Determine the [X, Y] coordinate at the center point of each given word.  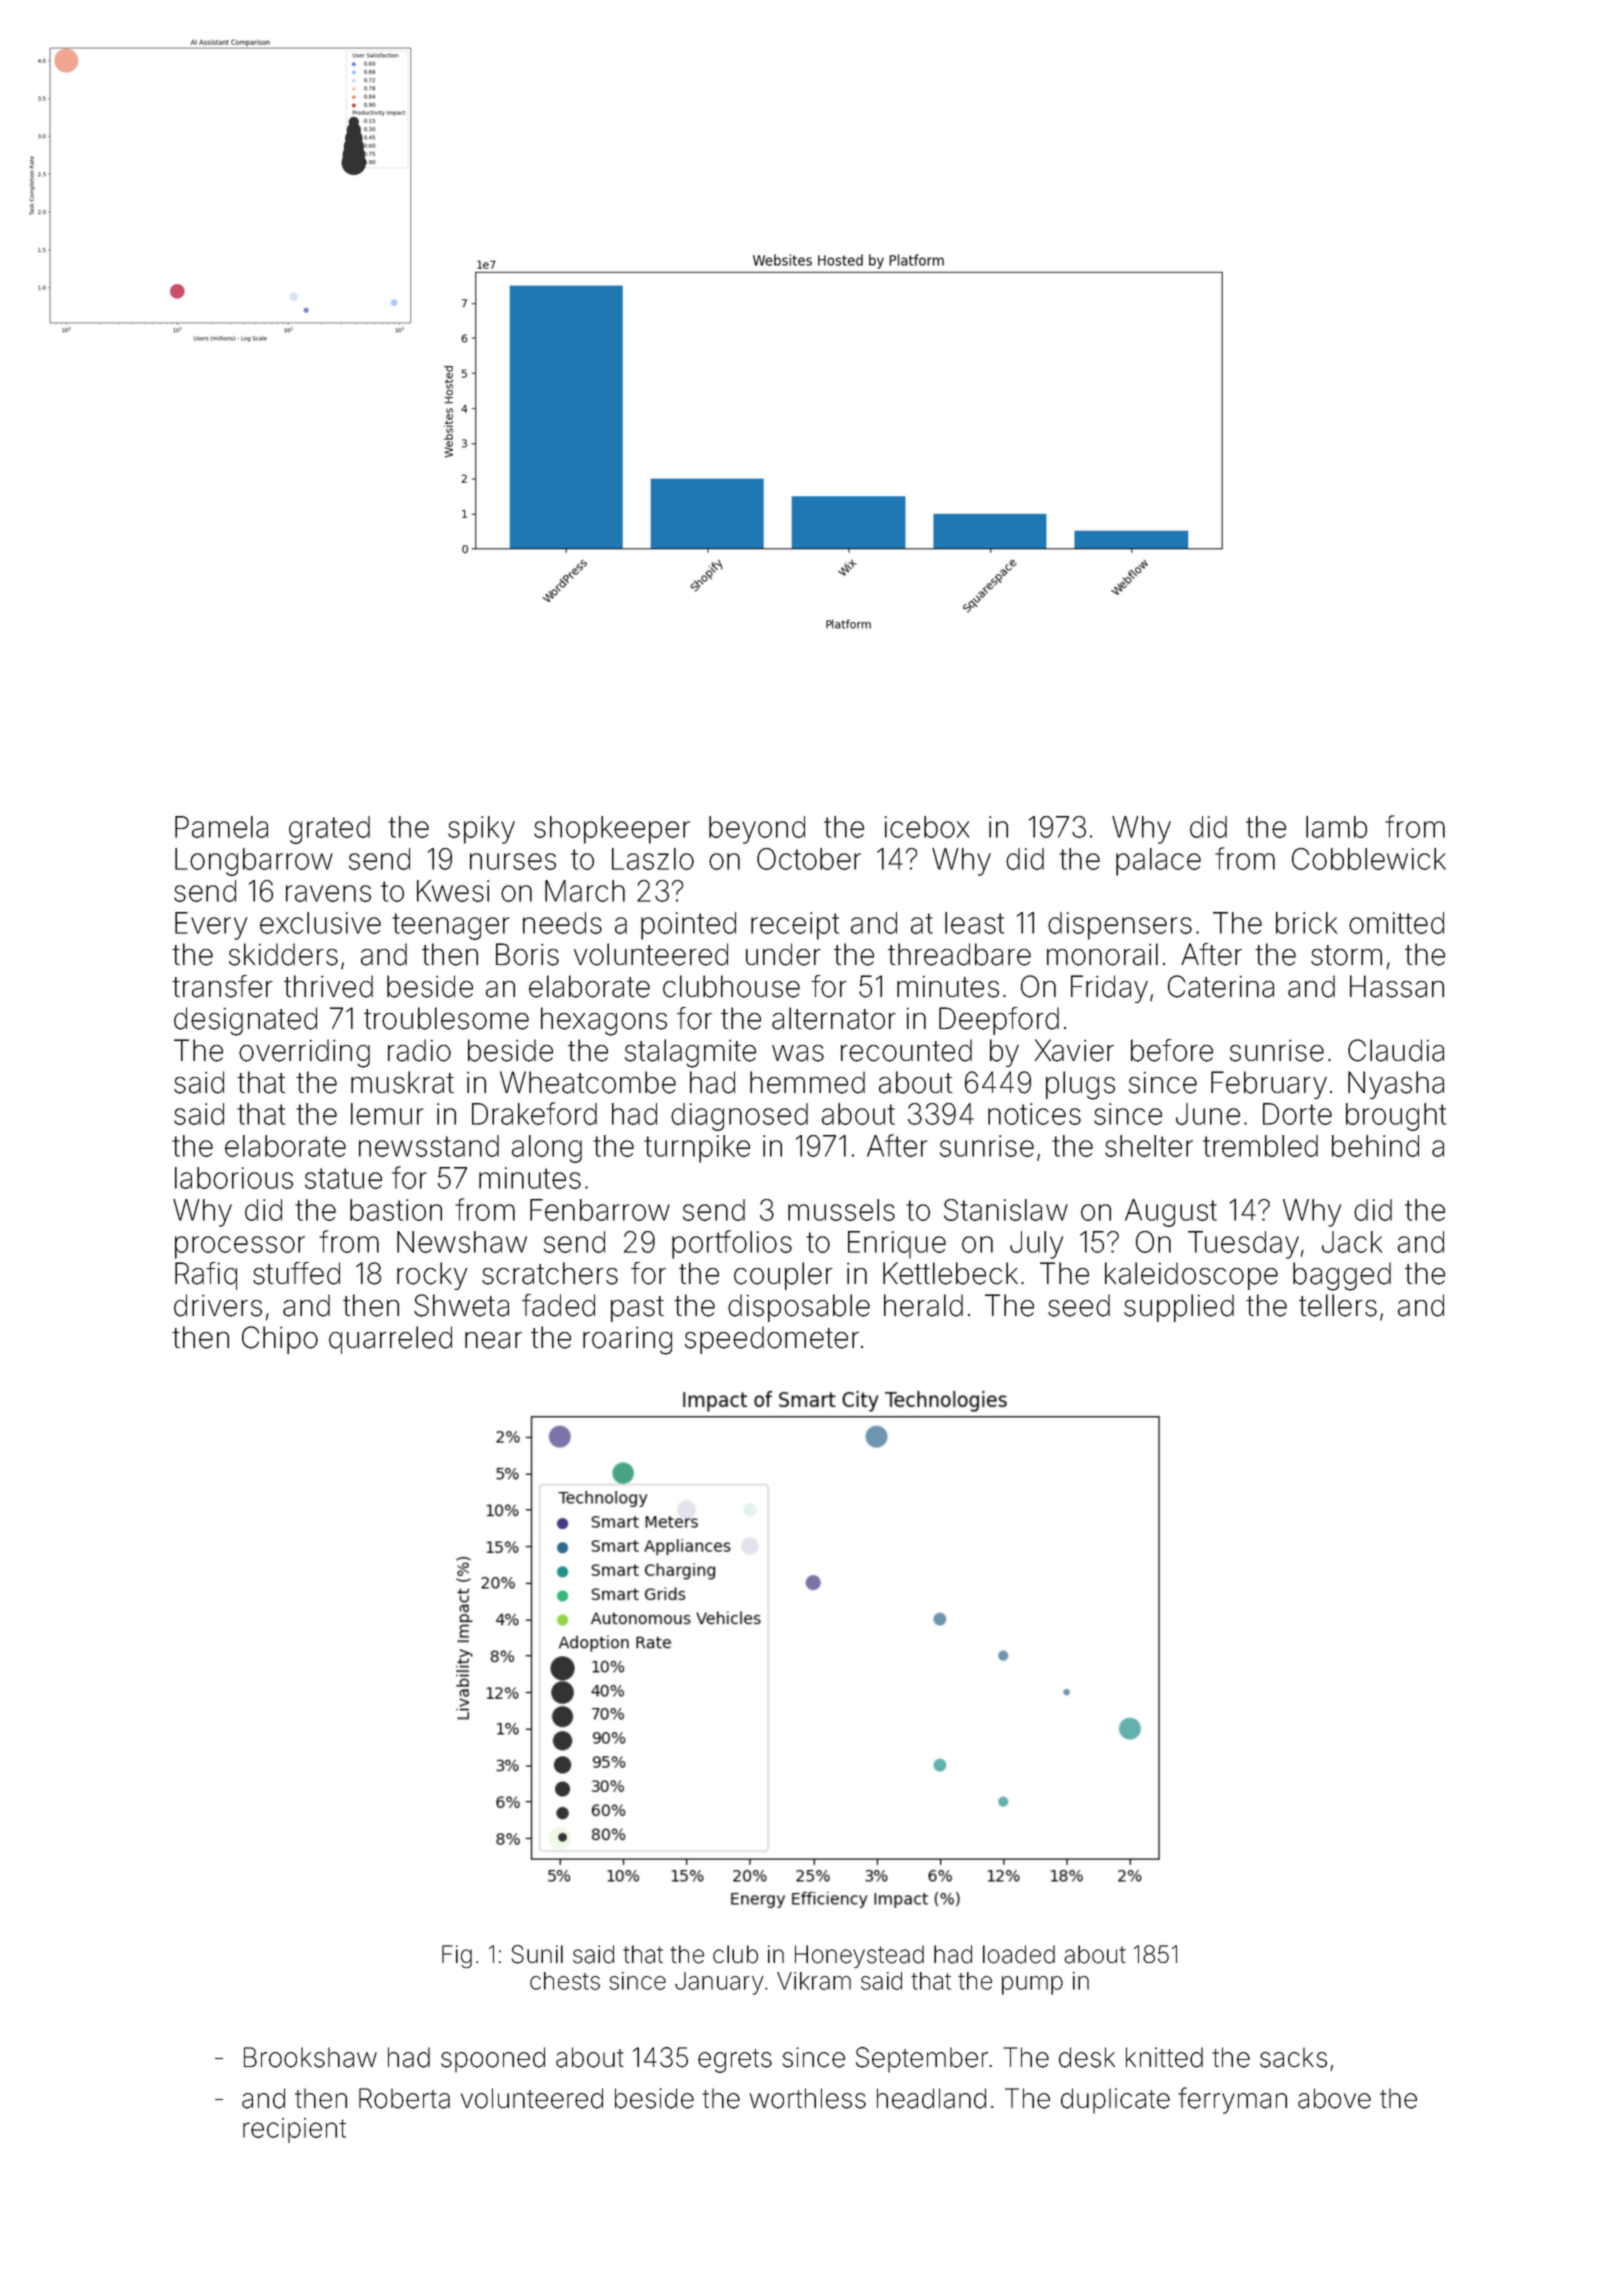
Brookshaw [310, 2057]
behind [1375, 1146]
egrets [735, 2061]
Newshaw [462, 1242]
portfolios [732, 1244]
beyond [757, 830]
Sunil [537, 1954]
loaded [1019, 1954]
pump [1032, 1985]
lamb [1336, 827]
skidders [283, 954]
